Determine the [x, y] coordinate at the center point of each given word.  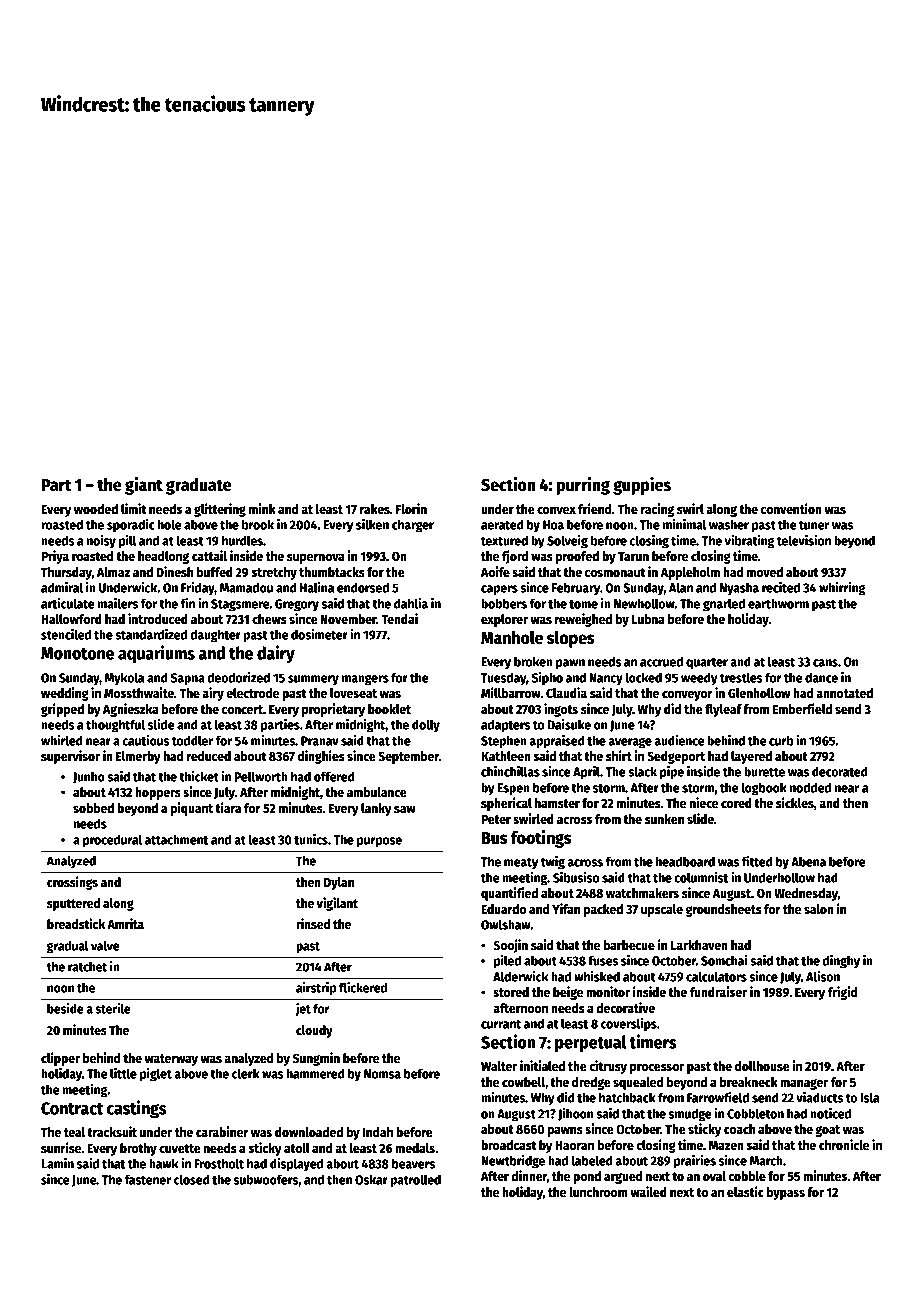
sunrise [61, 1147]
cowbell [523, 1082]
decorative [625, 1007]
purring [583, 486]
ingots [561, 710]
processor [657, 1069]
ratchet [87, 966]
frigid [842, 993]
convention [791, 508]
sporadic [131, 526]
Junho [89, 777]
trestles [741, 677]
